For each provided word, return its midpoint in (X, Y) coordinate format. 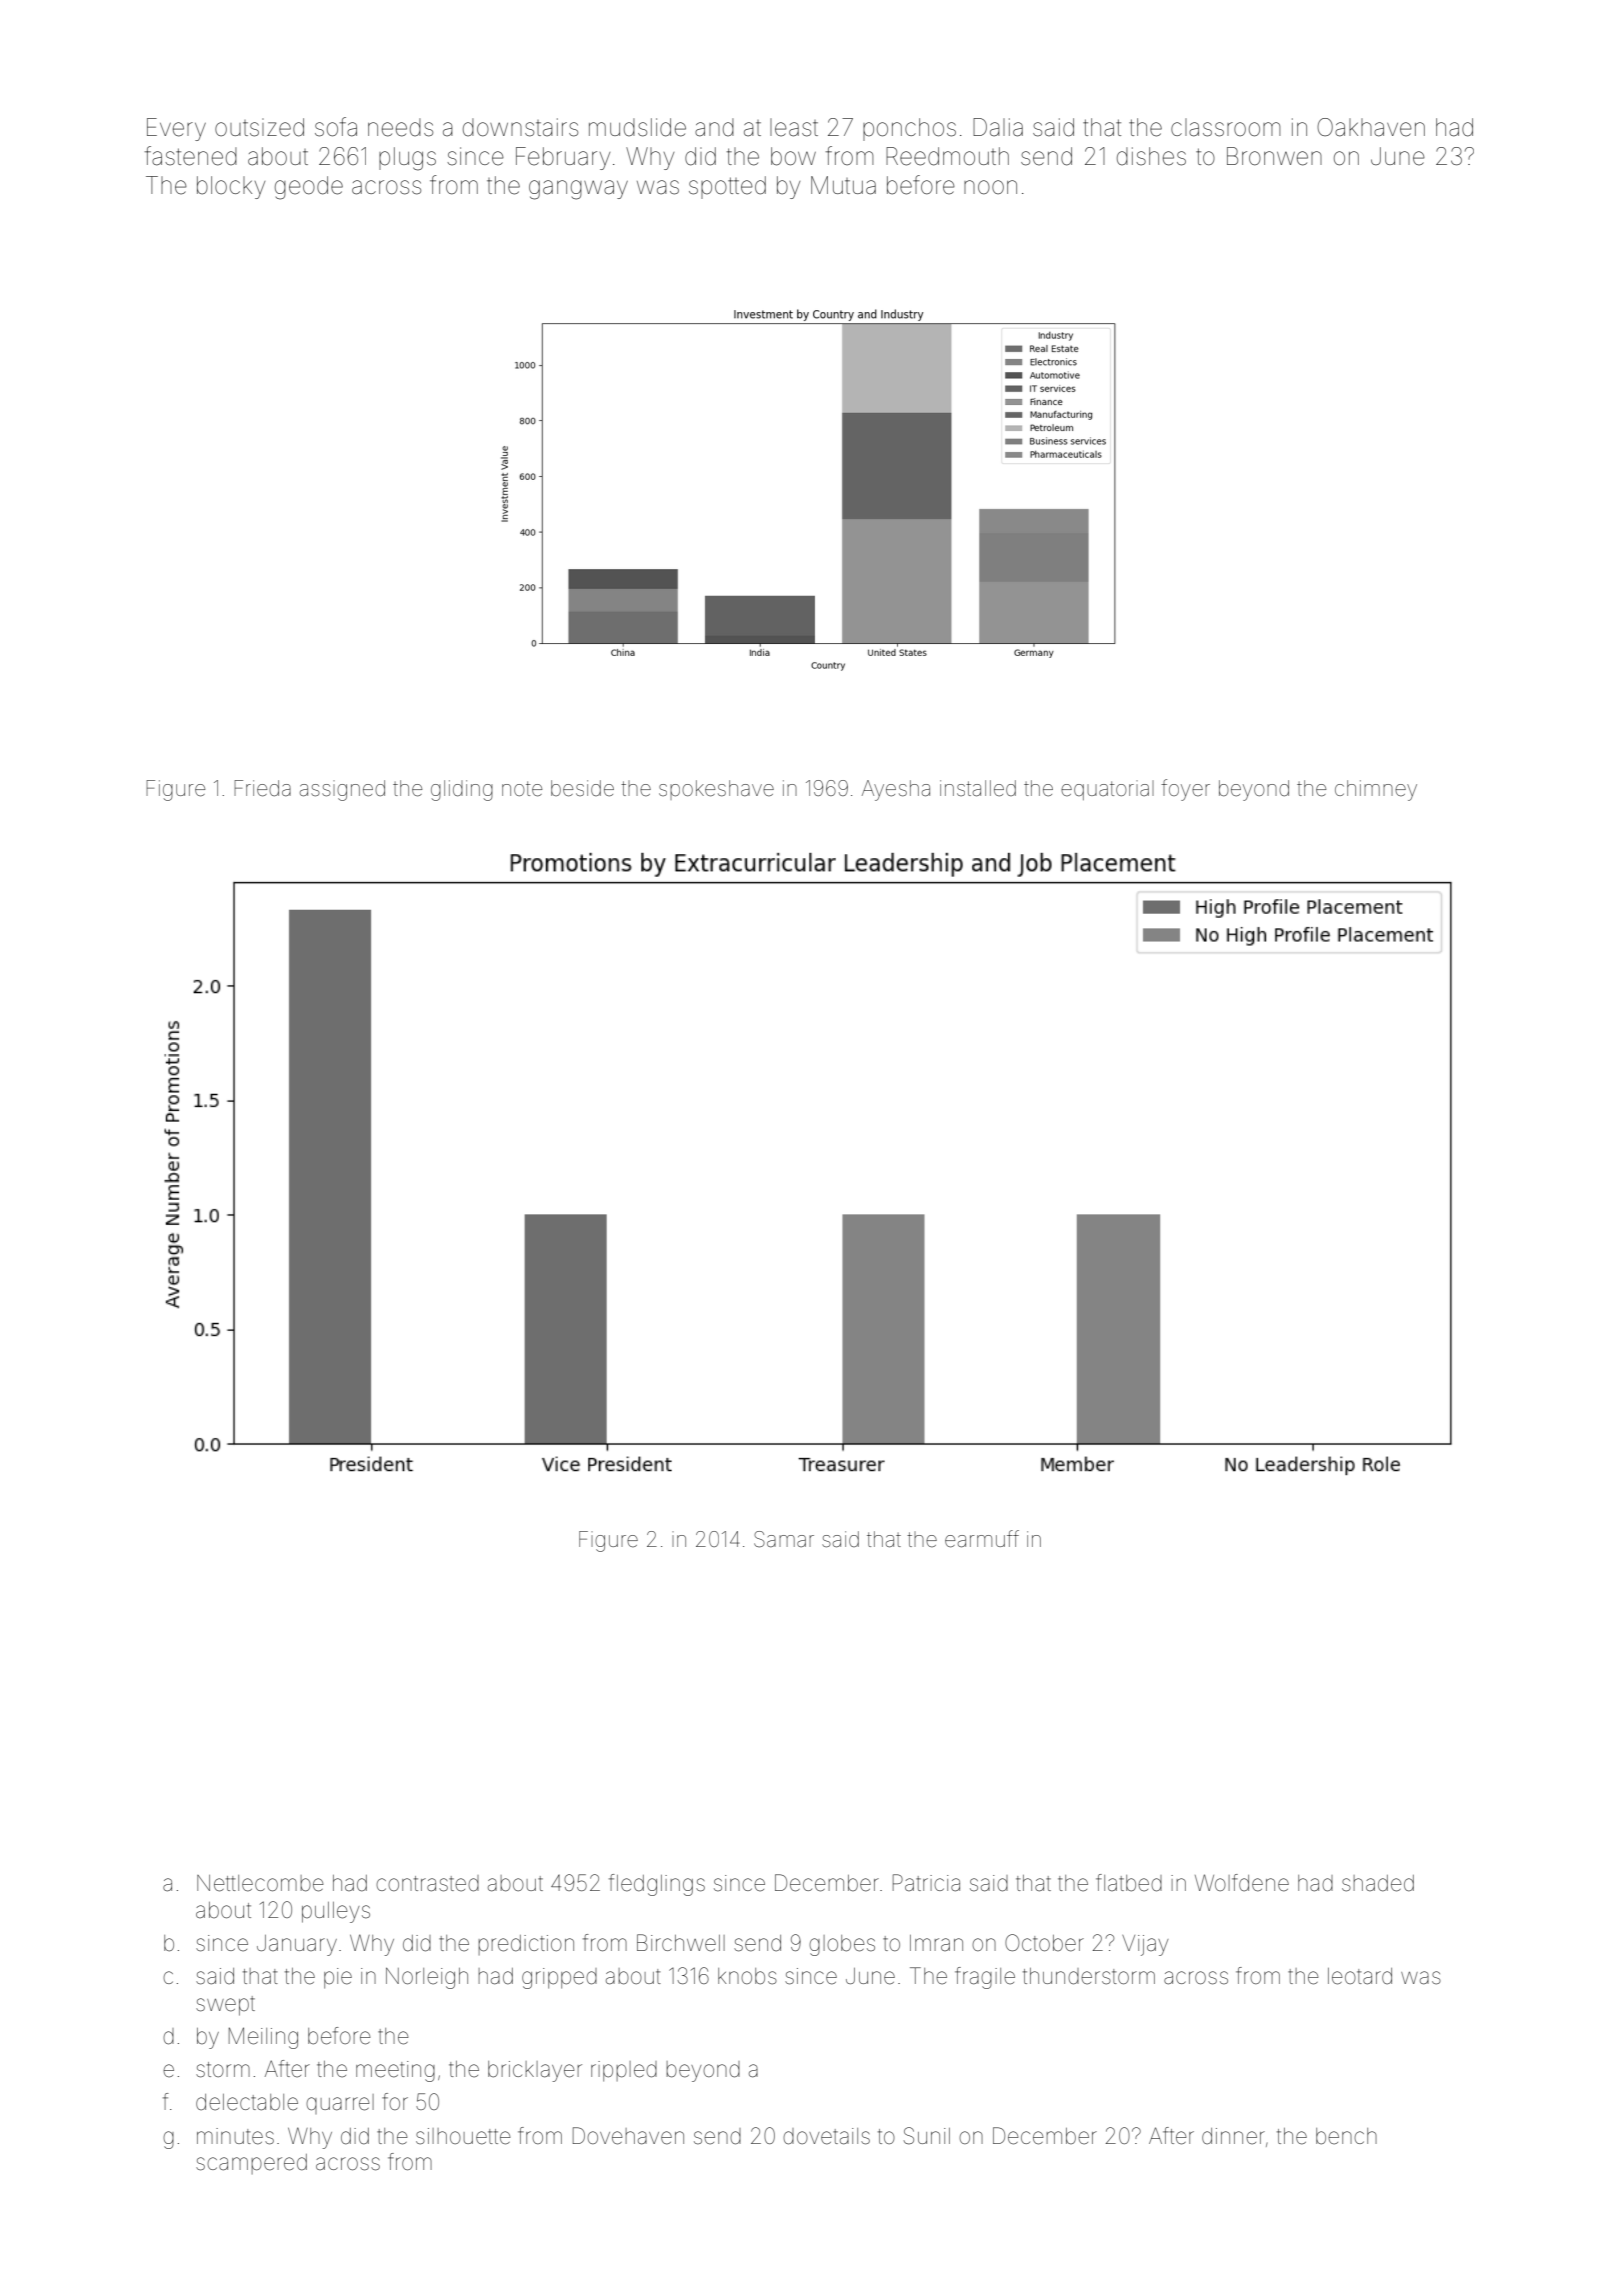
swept (225, 2006)
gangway (578, 190)
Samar (784, 1539)
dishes (1151, 156)
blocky (231, 187)
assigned (342, 790)
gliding (462, 790)
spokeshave (716, 790)
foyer (1185, 790)
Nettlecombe (260, 1883)
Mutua (843, 185)
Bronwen (1274, 156)
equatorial (1107, 790)
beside (582, 788)
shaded (1378, 1883)
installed (978, 788)
